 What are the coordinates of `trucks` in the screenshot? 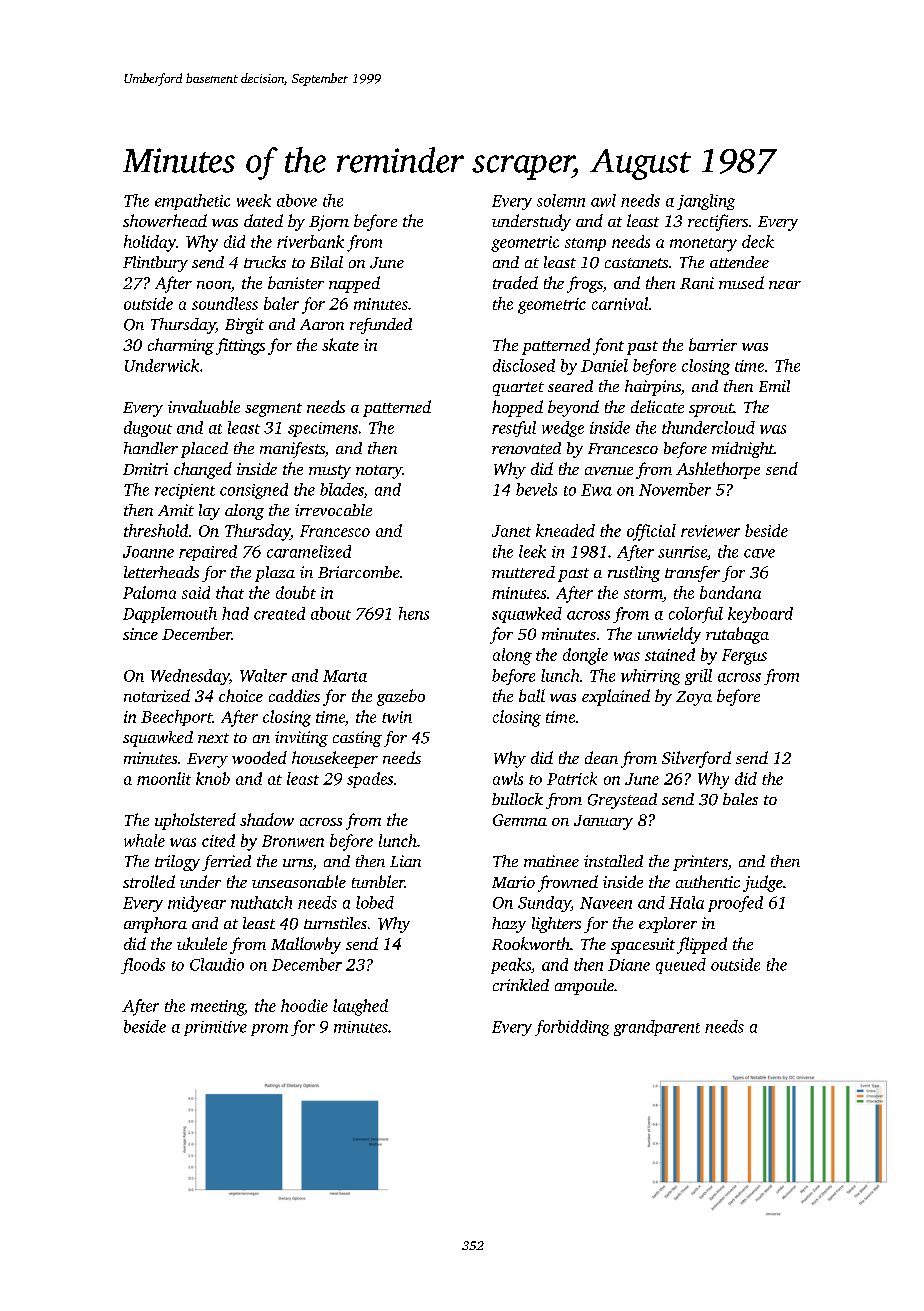 It's located at (265, 262).
